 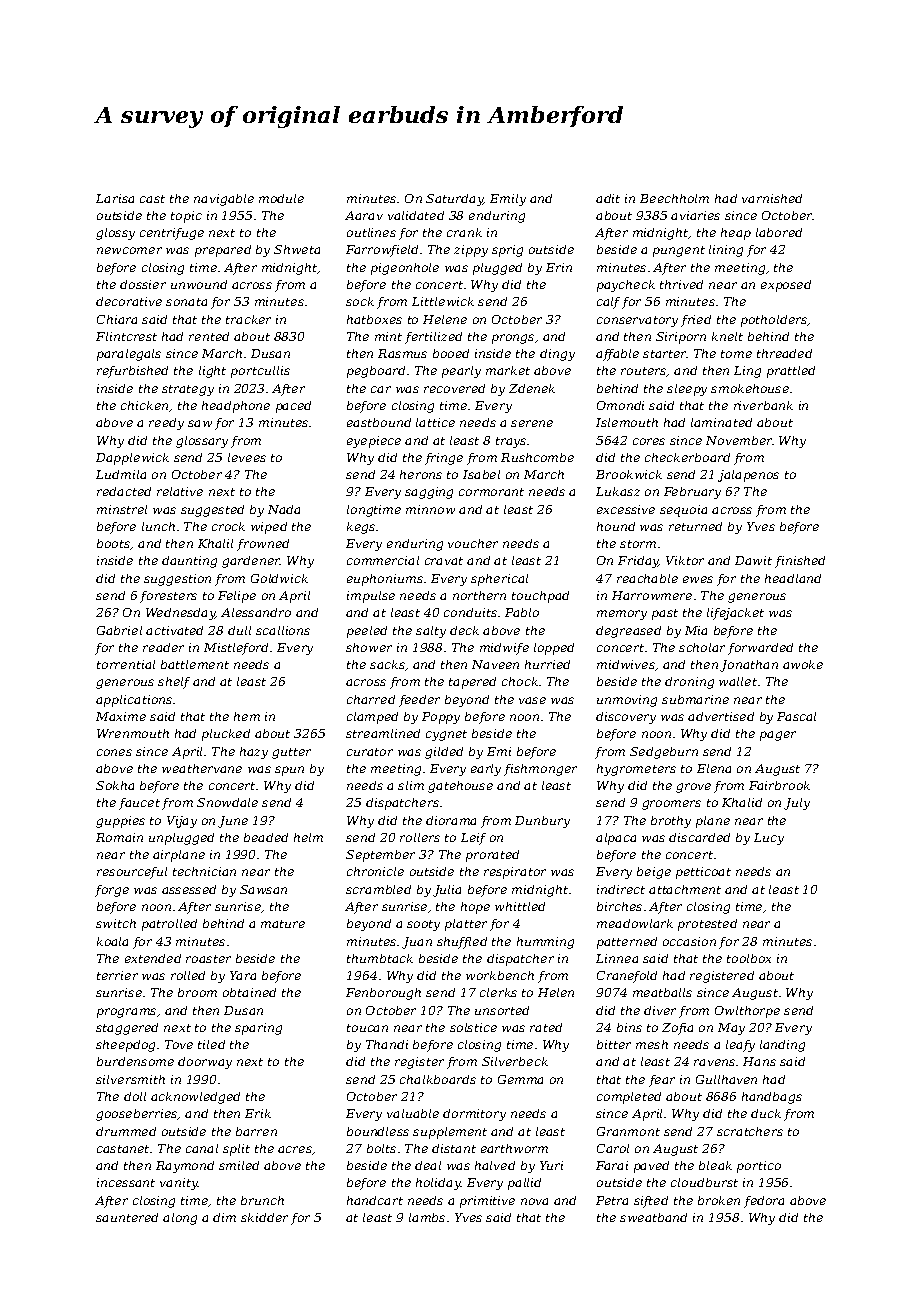 What do you see at coordinates (537, 457) in the image?
I see `Rushcombe` at bounding box center [537, 457].
